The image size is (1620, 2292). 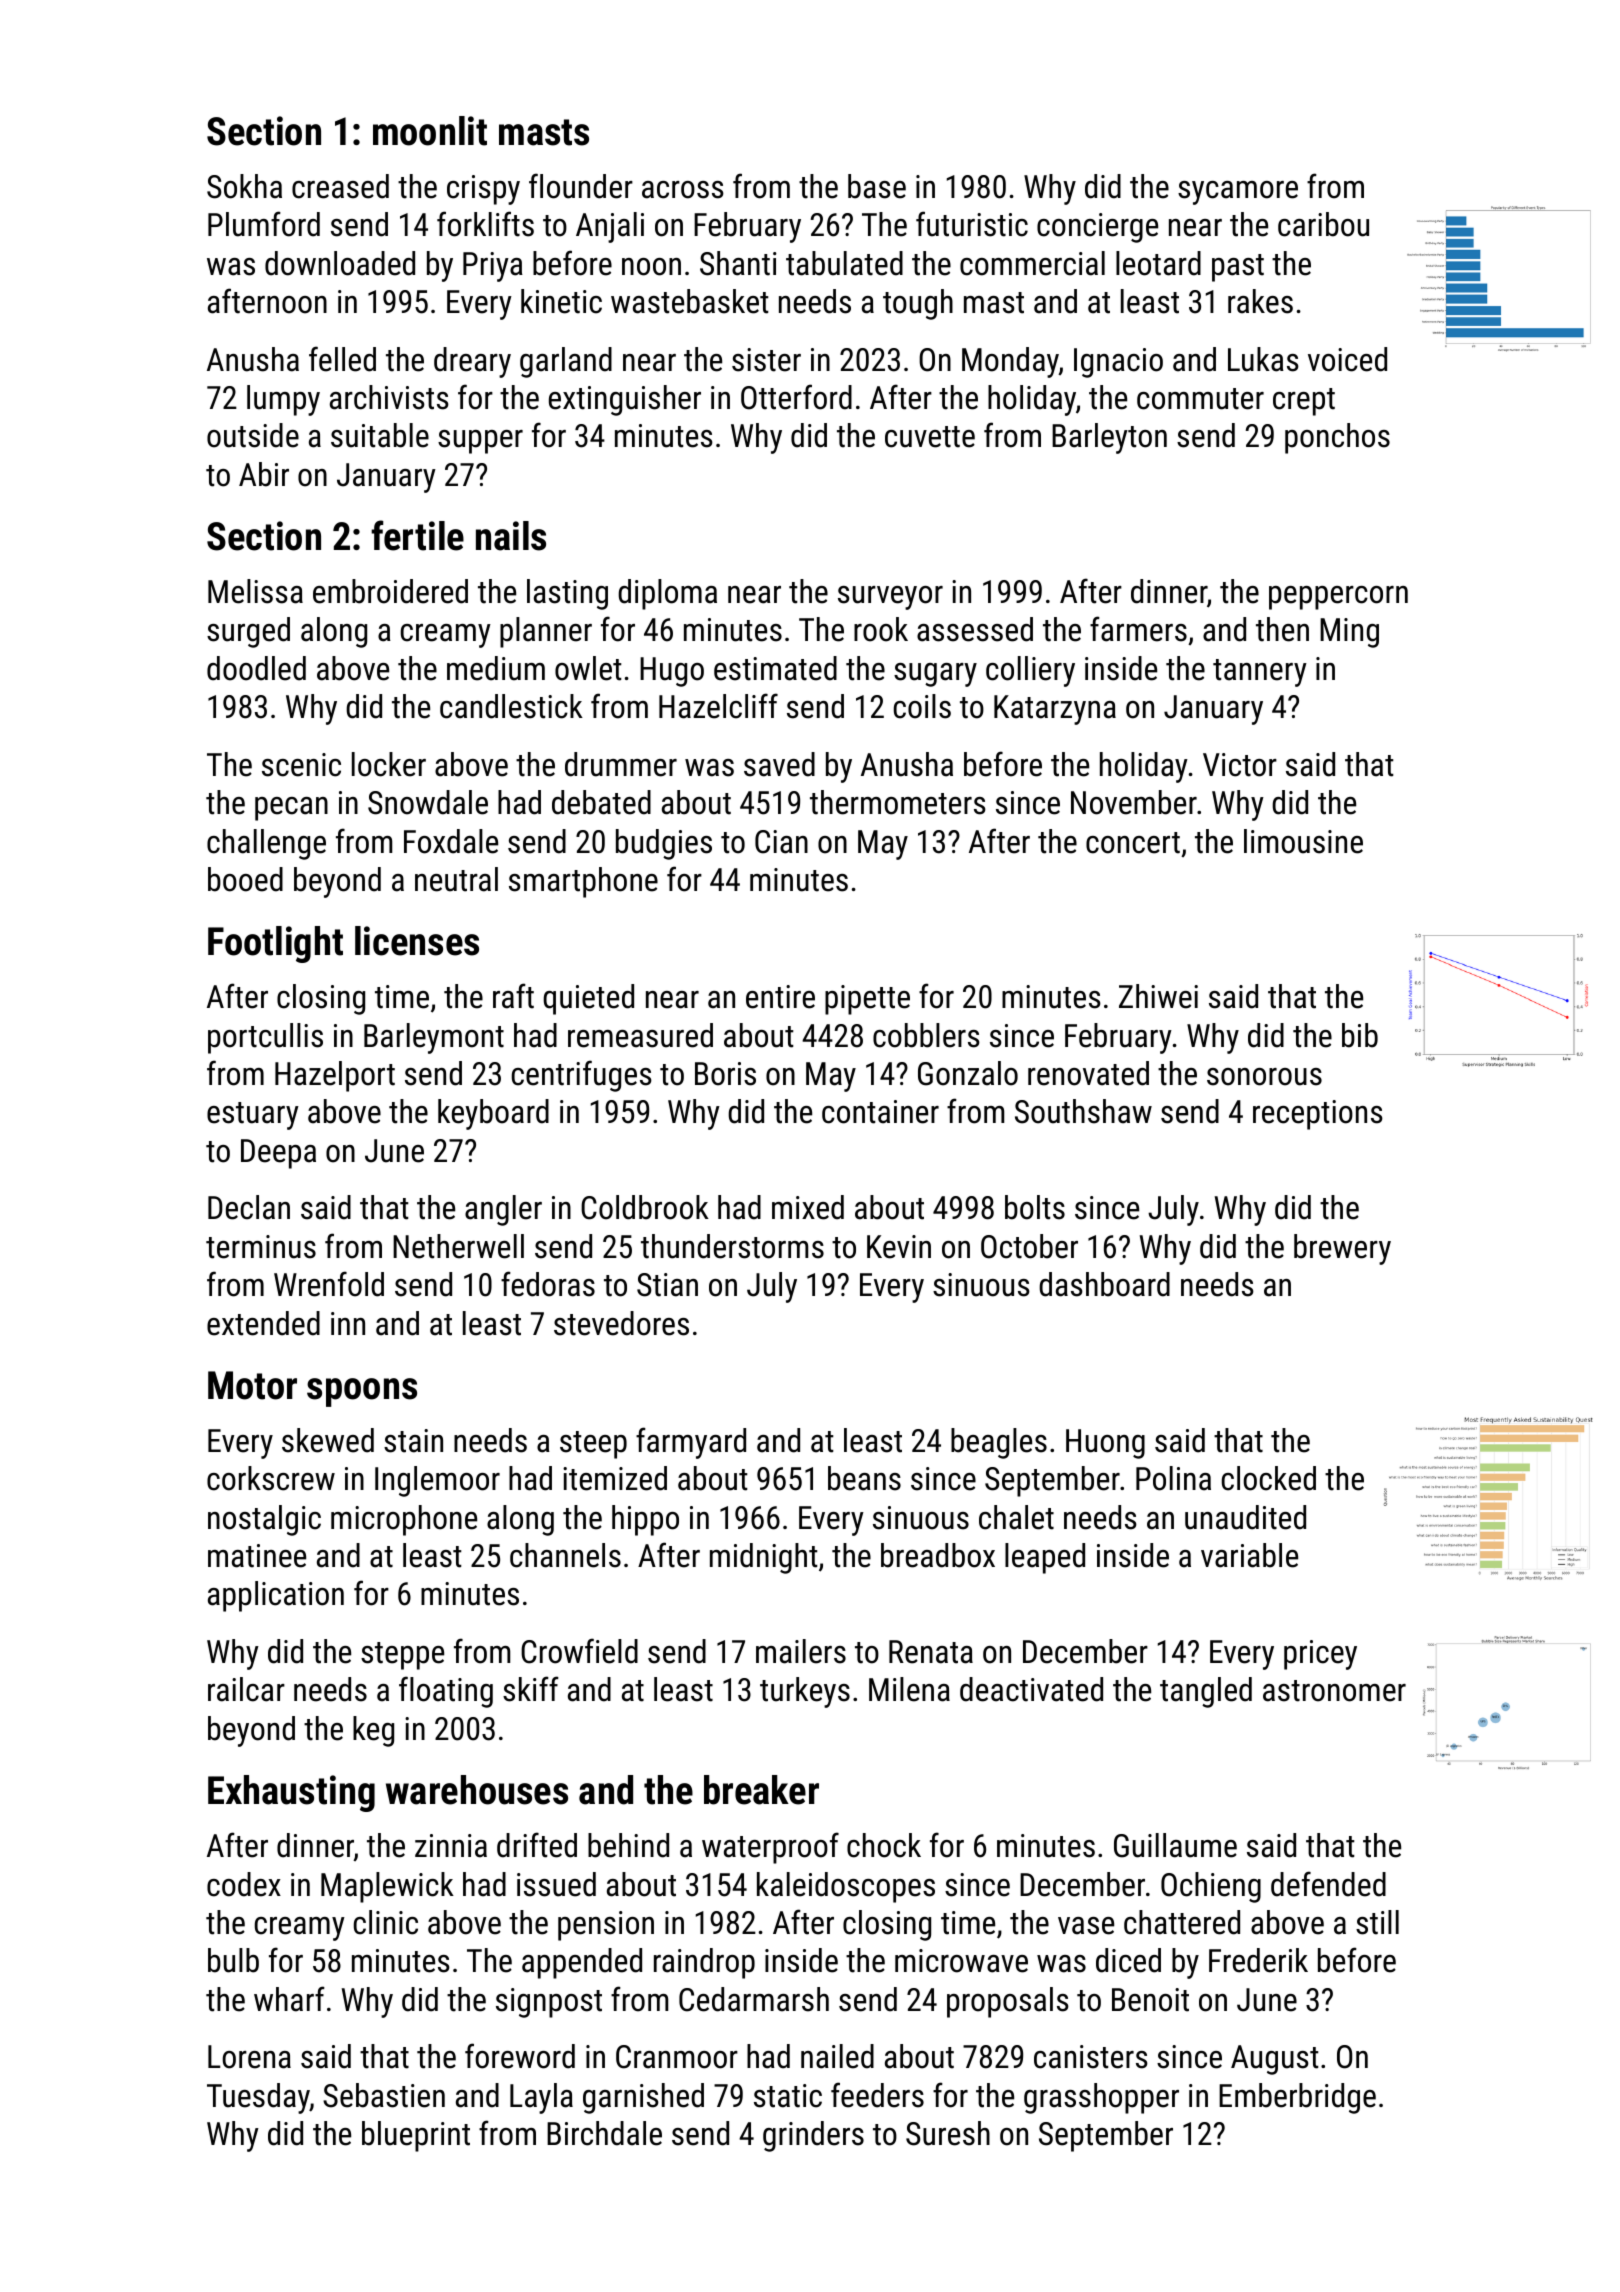 I want to click on challenge, so click(x=266, y=844).
